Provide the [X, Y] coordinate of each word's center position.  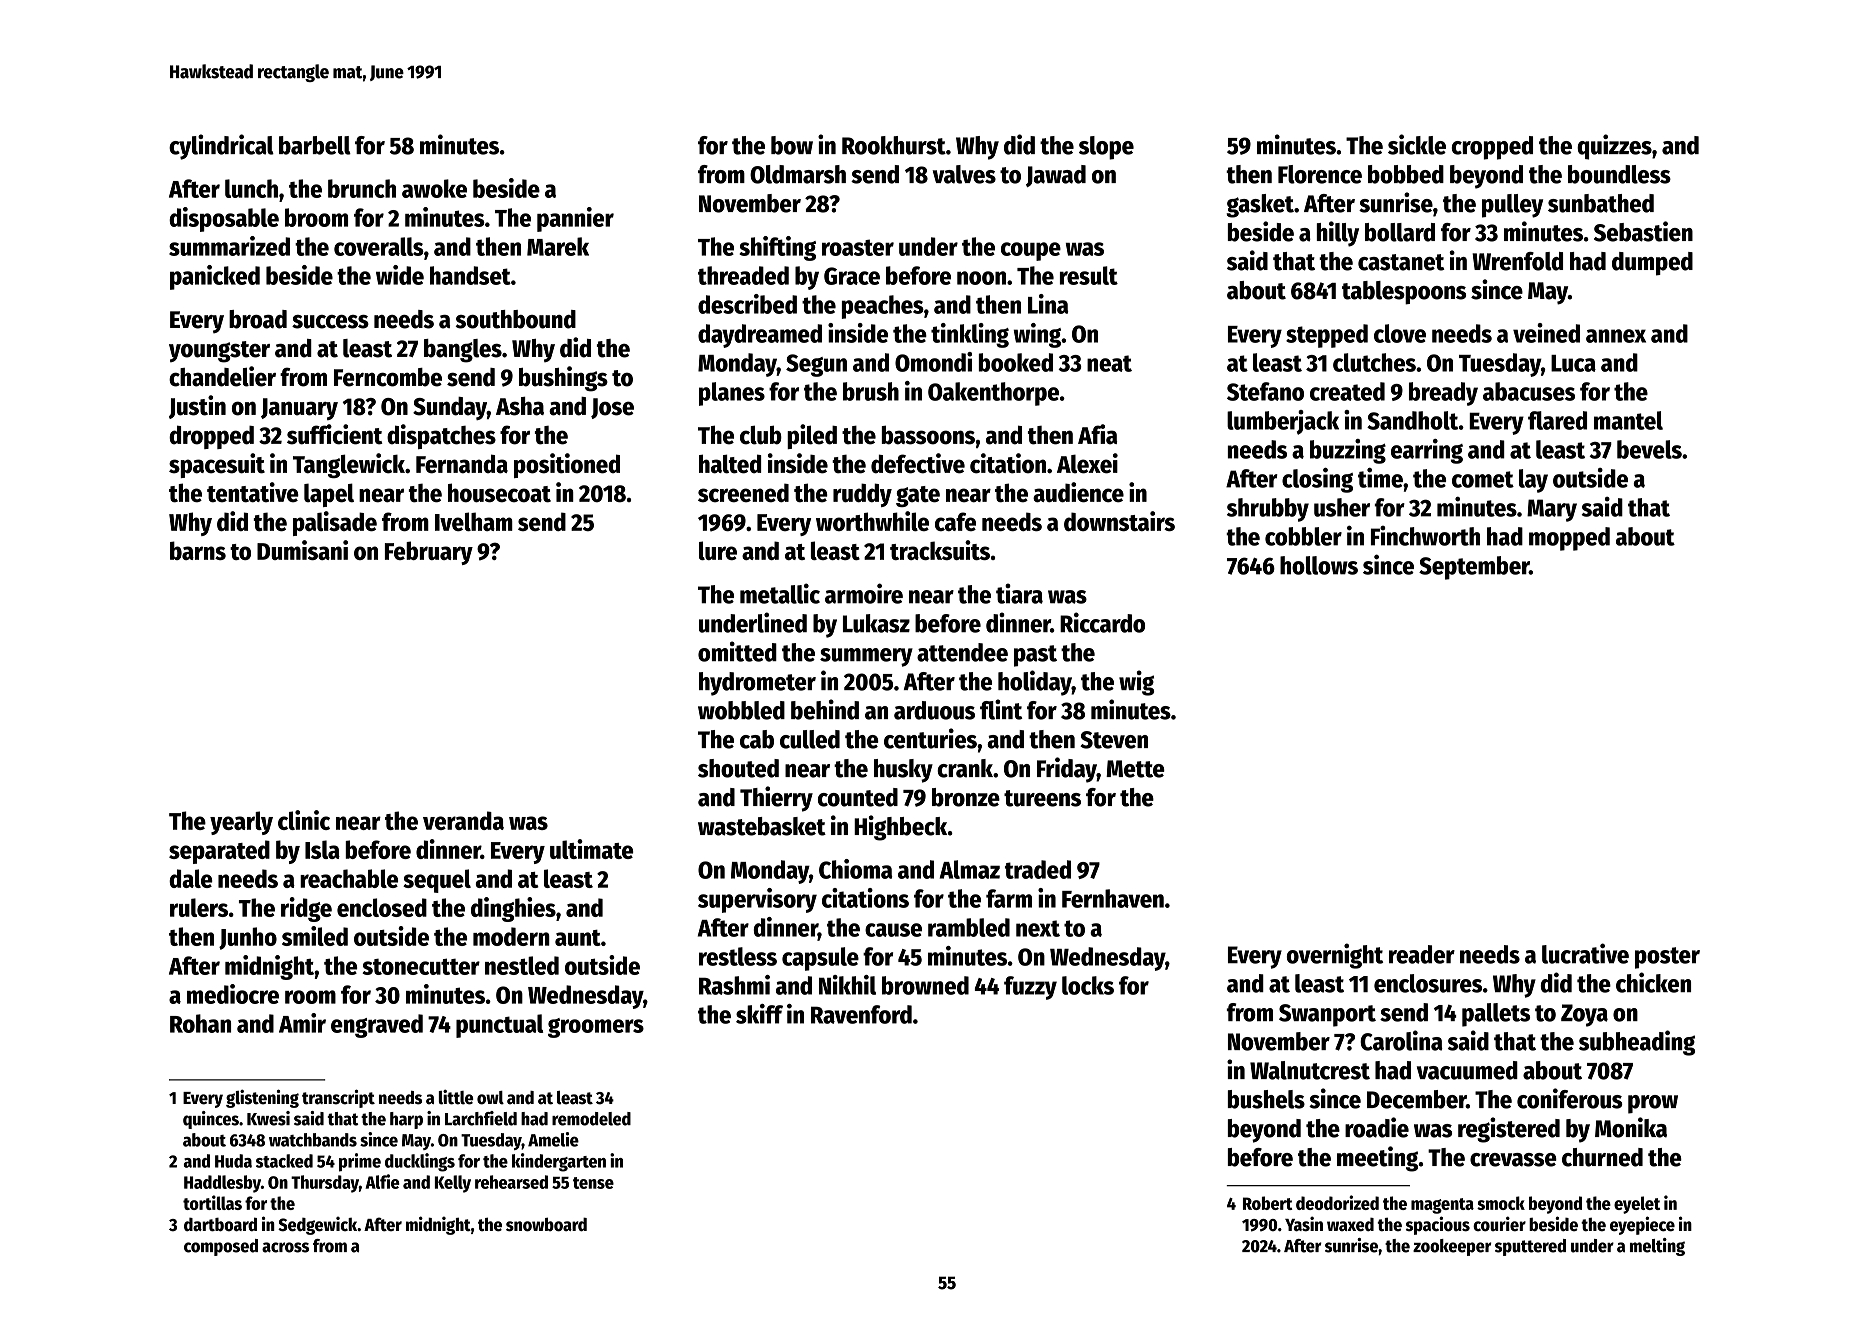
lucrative [1585, 953]
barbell [315, 145]
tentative [253, 492]
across [285, 1247]
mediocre [233, 994]
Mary [1552, 510]
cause [893, 930]
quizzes [1614, 147]
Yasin [1304, 1224]
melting [1657, 1247]
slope [1106, 148]
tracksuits [940, 550]
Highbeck [900, 828]
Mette [1135, 769]
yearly [241, 823]
